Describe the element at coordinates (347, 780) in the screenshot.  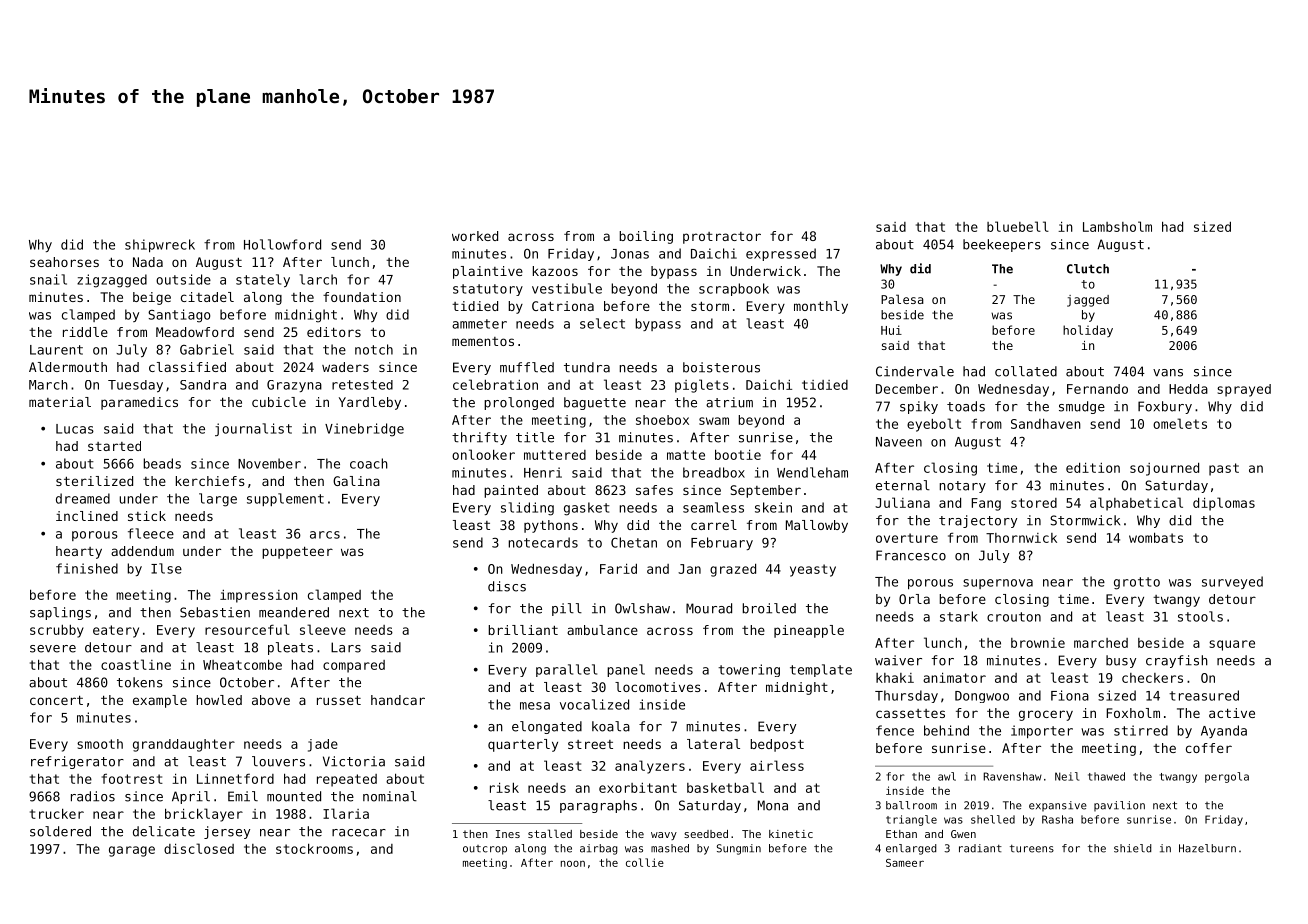
I see `repeated` at that location.
